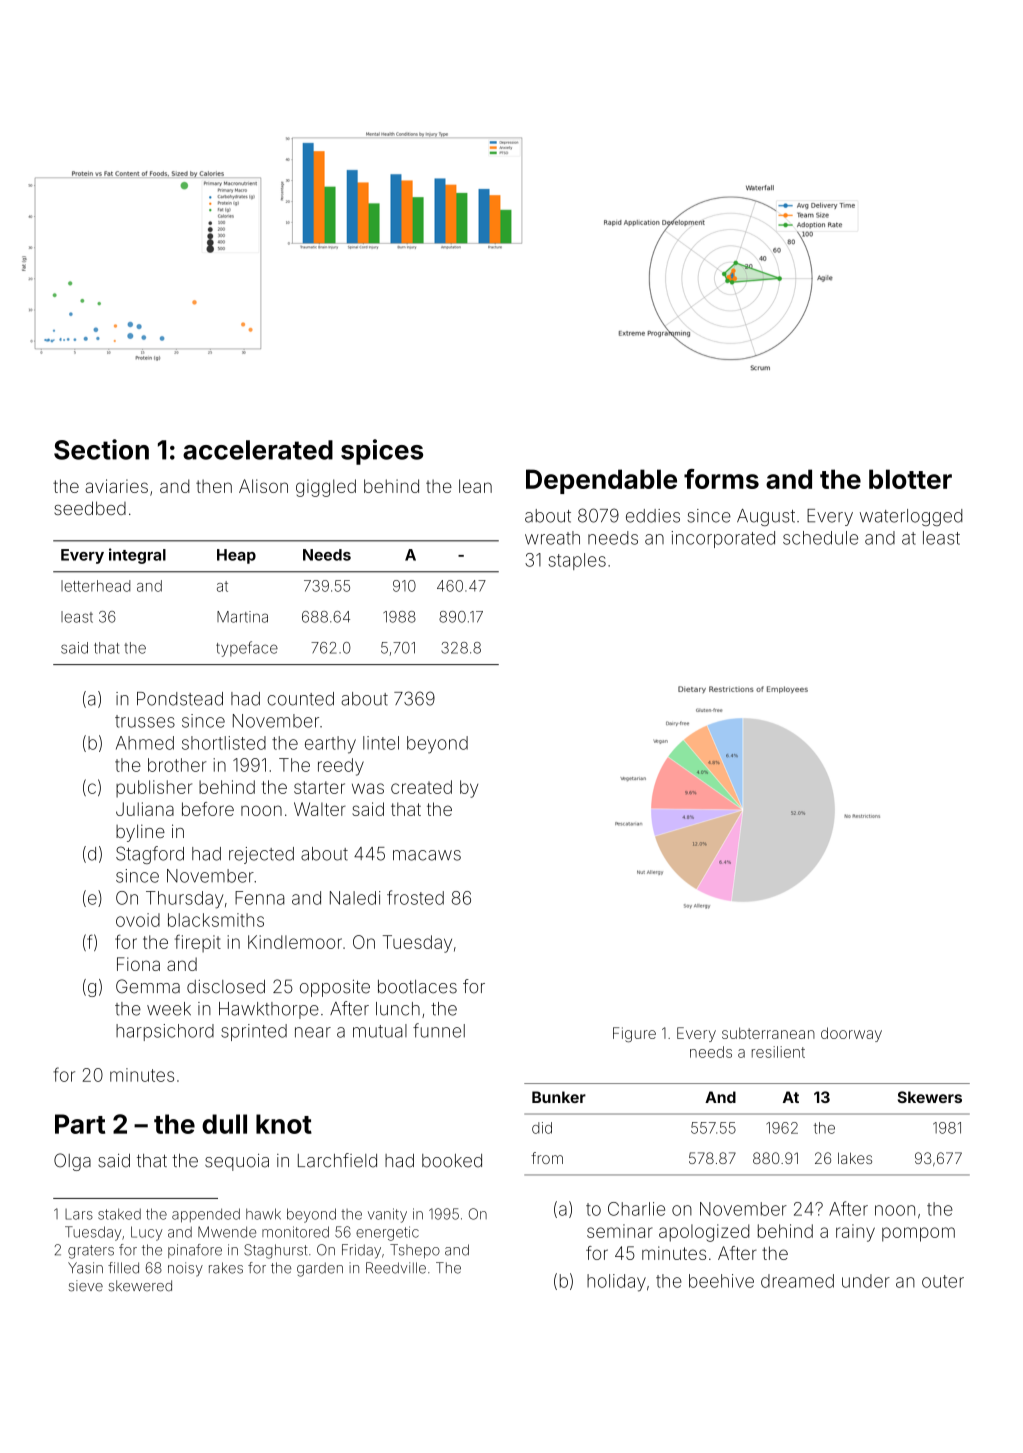 The image size is (1023, 1453). I want to click on Alison, so click(263, 486).
